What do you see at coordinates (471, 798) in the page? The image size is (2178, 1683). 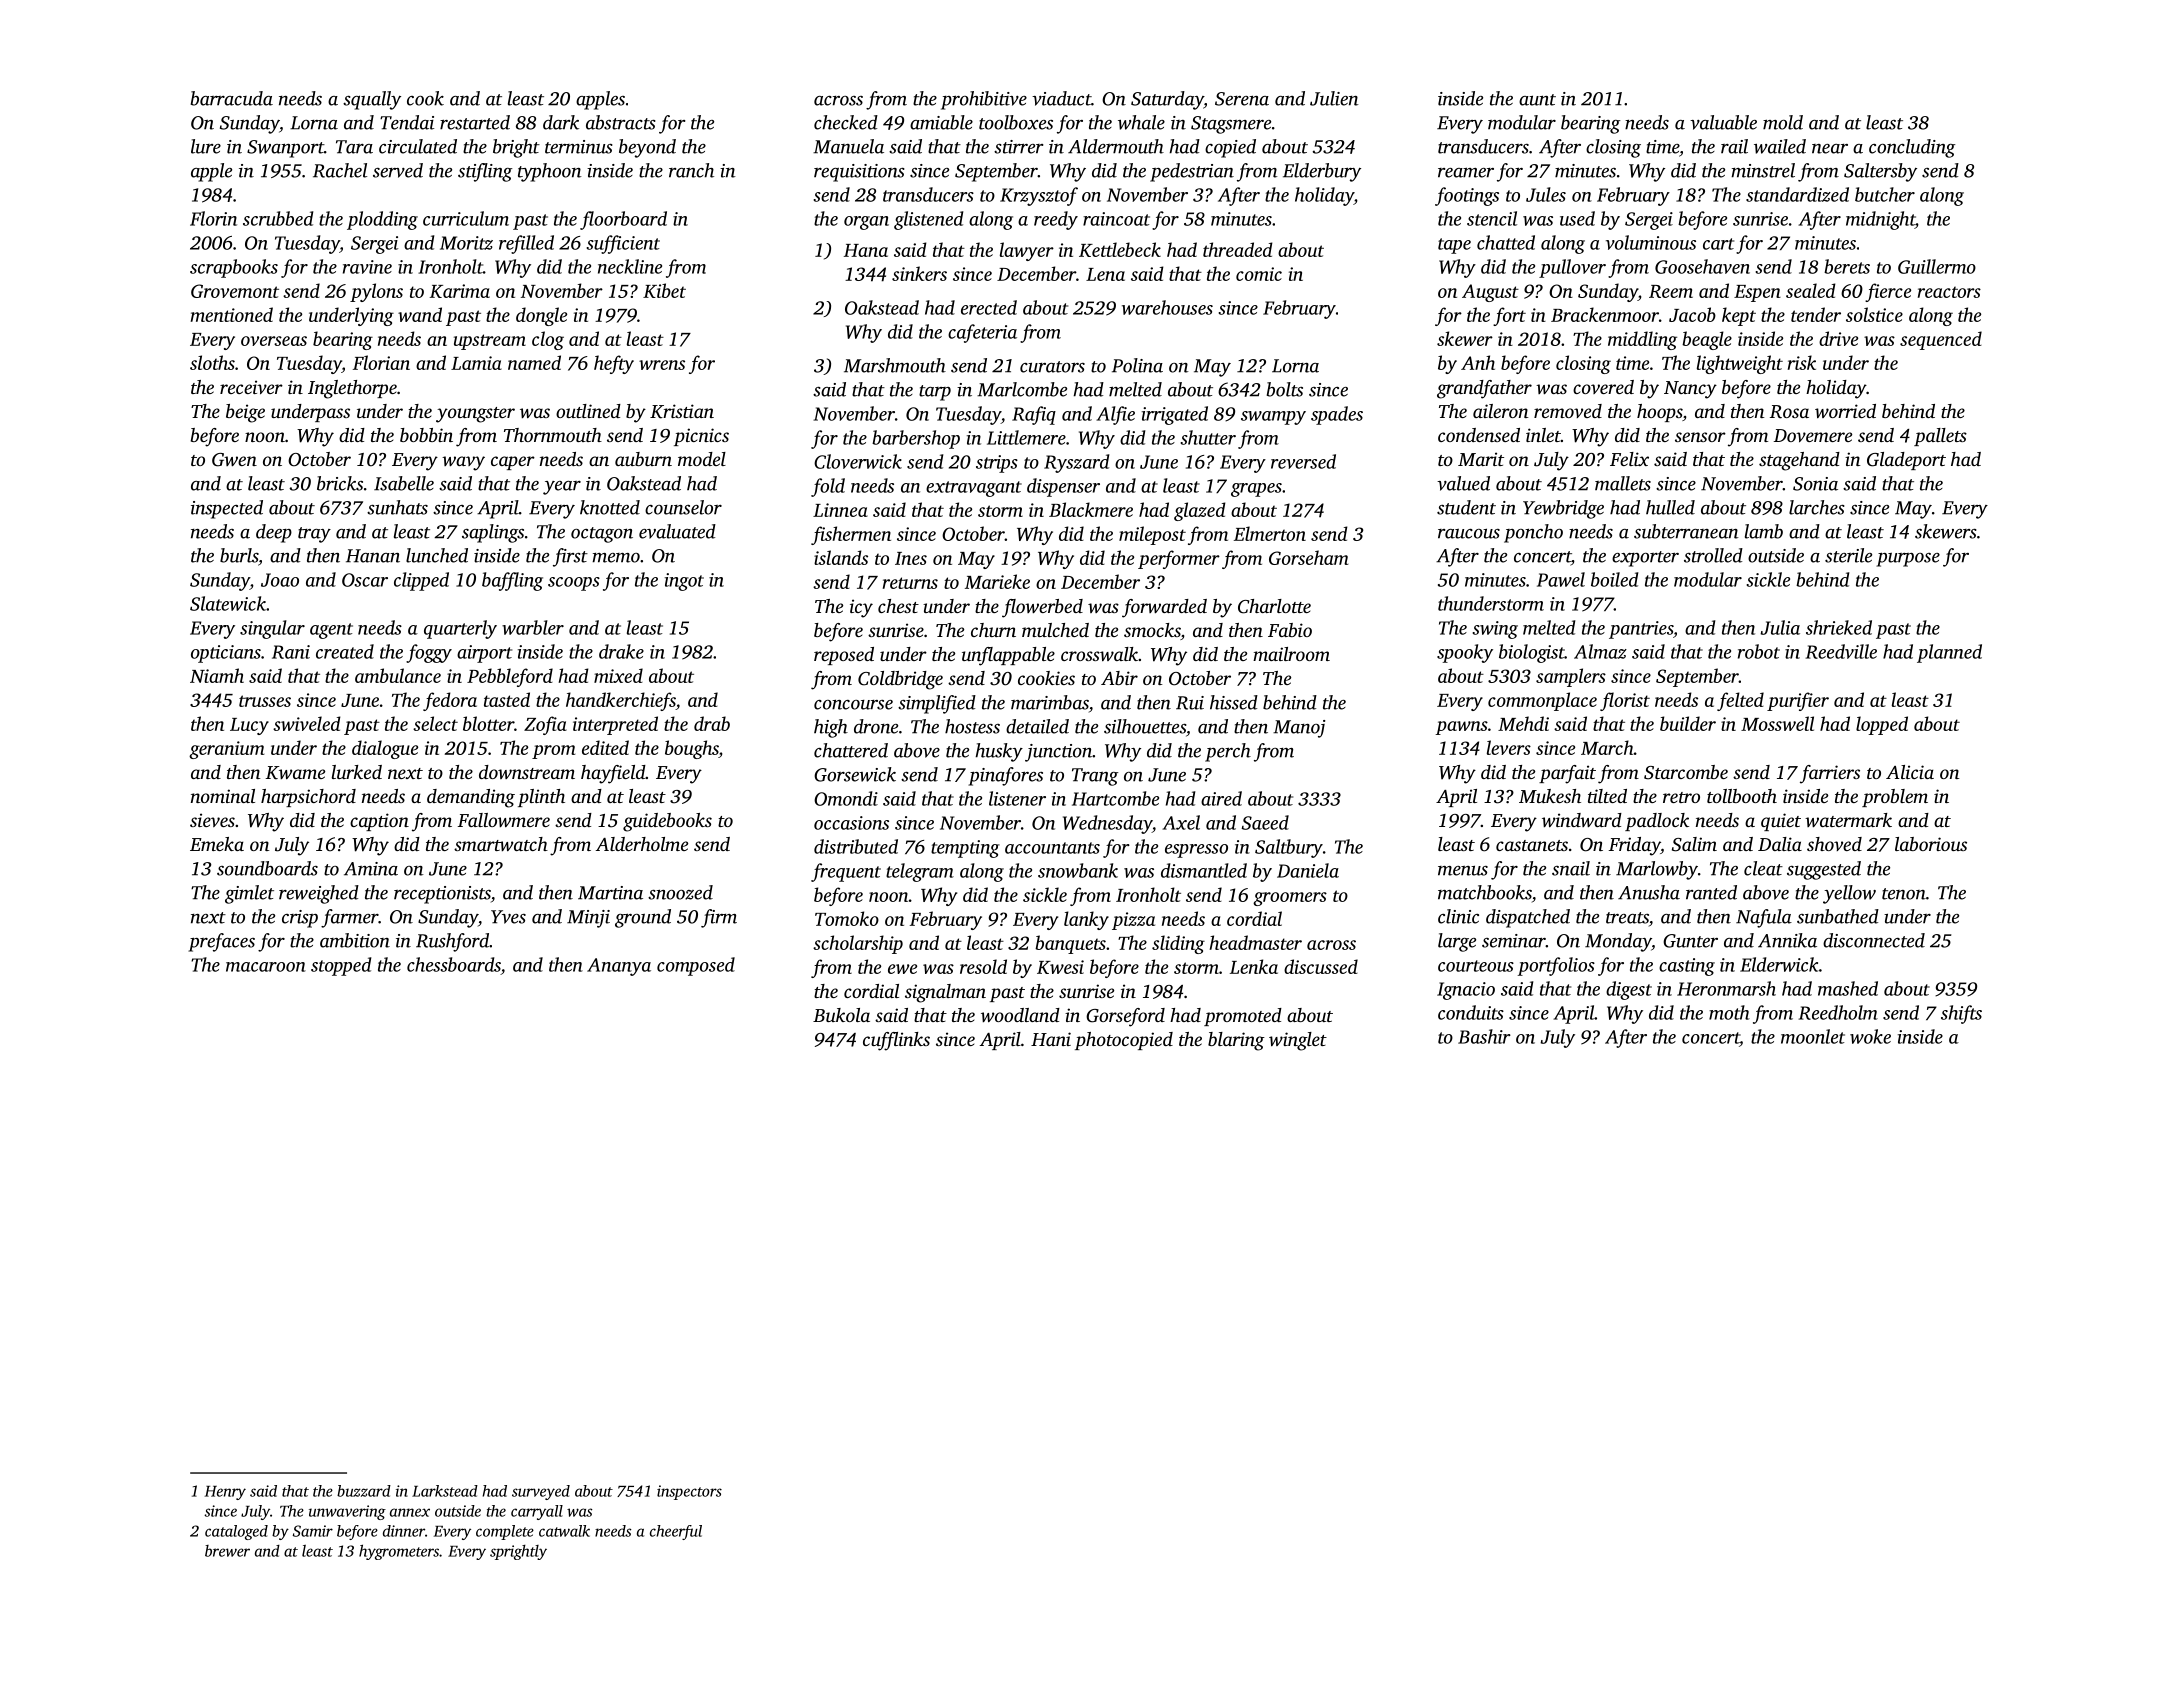 I see `demanding` at bounding box center [471, 798].
